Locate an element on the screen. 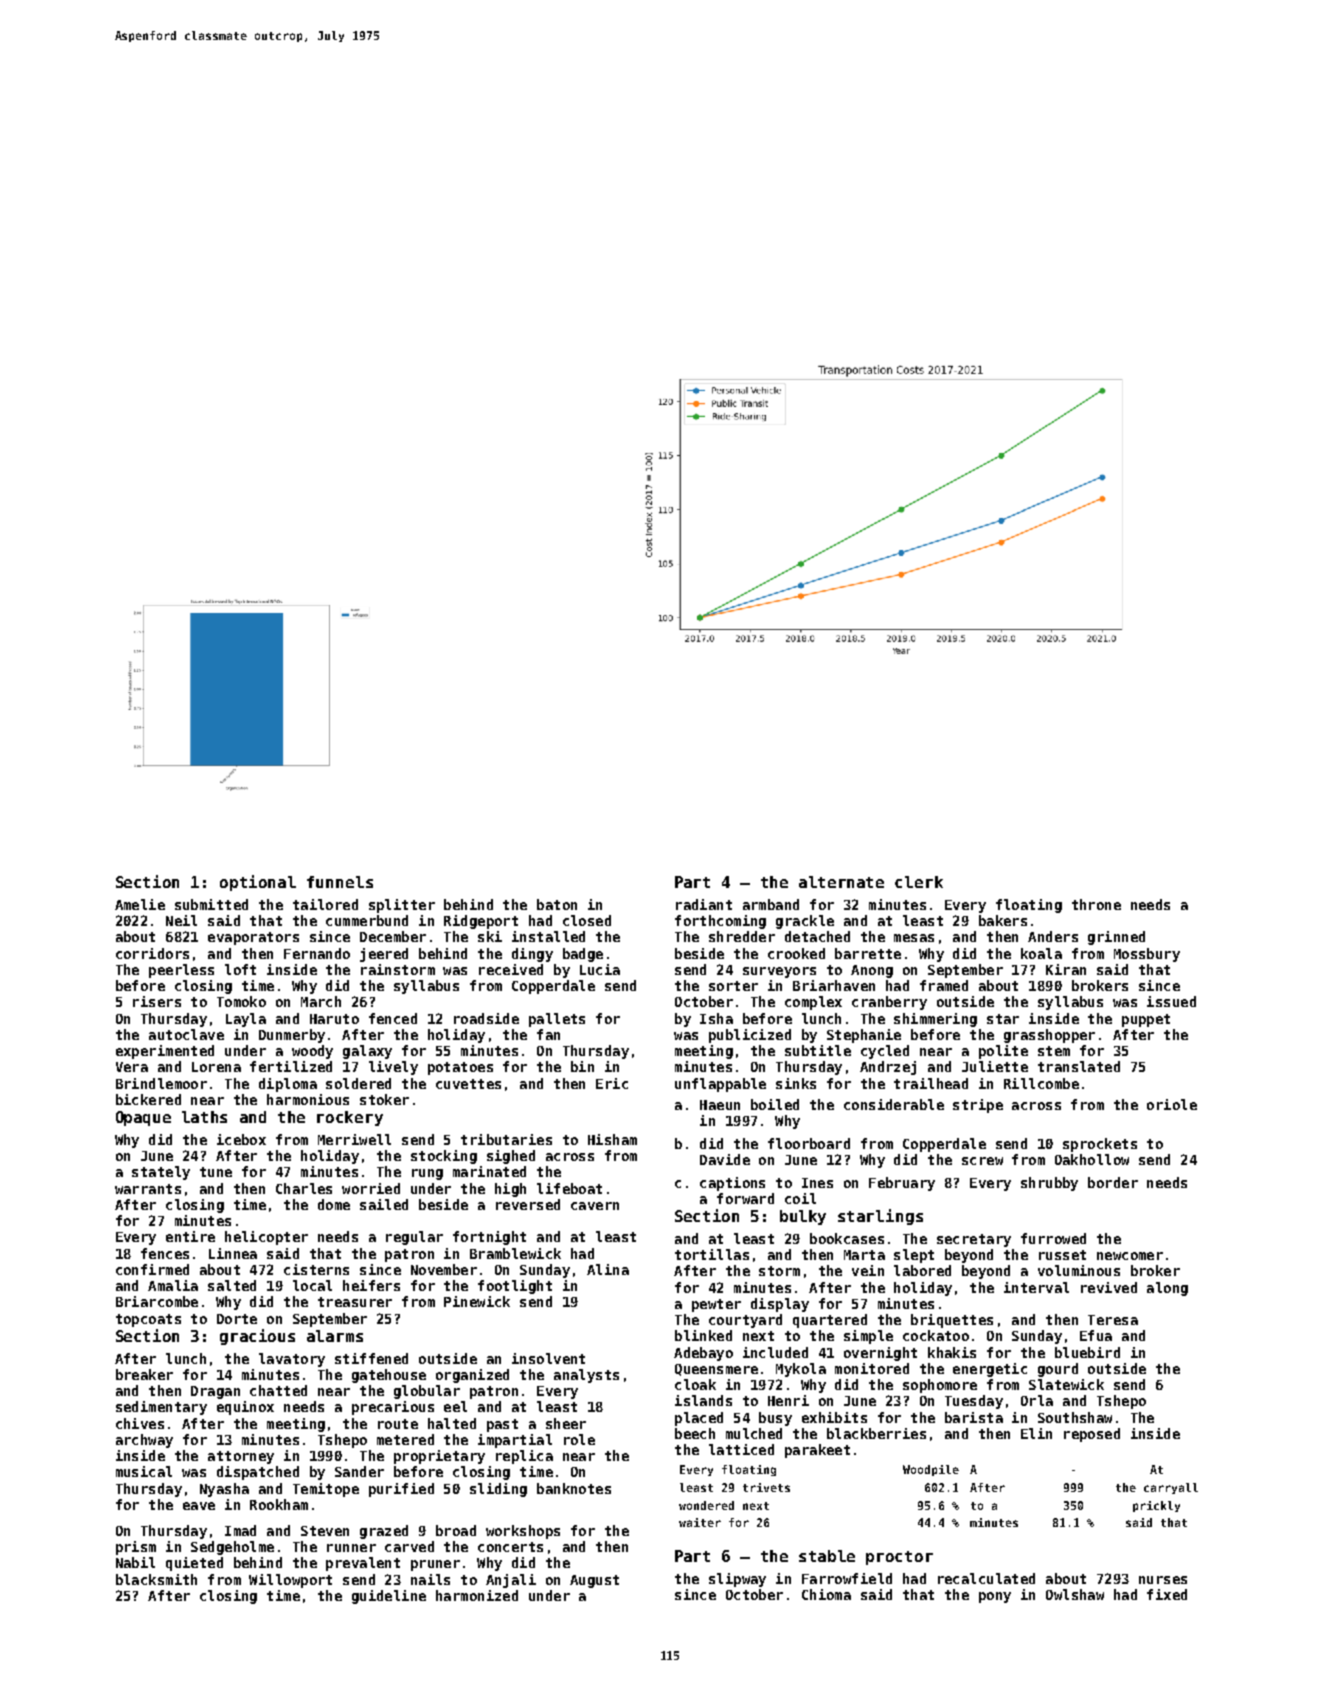  concerts is located at coordinates (510, 1547).
